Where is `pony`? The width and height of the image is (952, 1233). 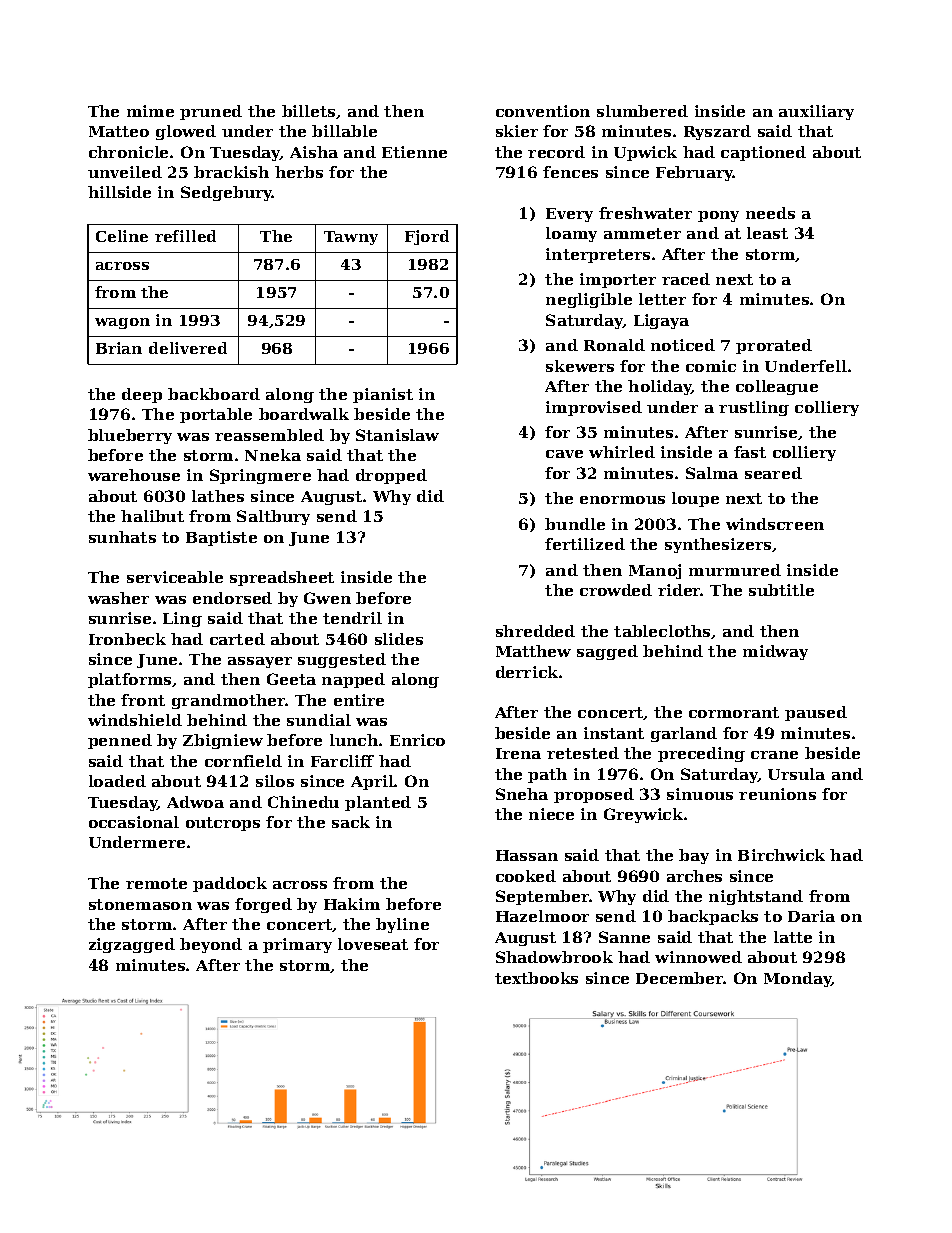 pony is located at coordinates (718, 216).
